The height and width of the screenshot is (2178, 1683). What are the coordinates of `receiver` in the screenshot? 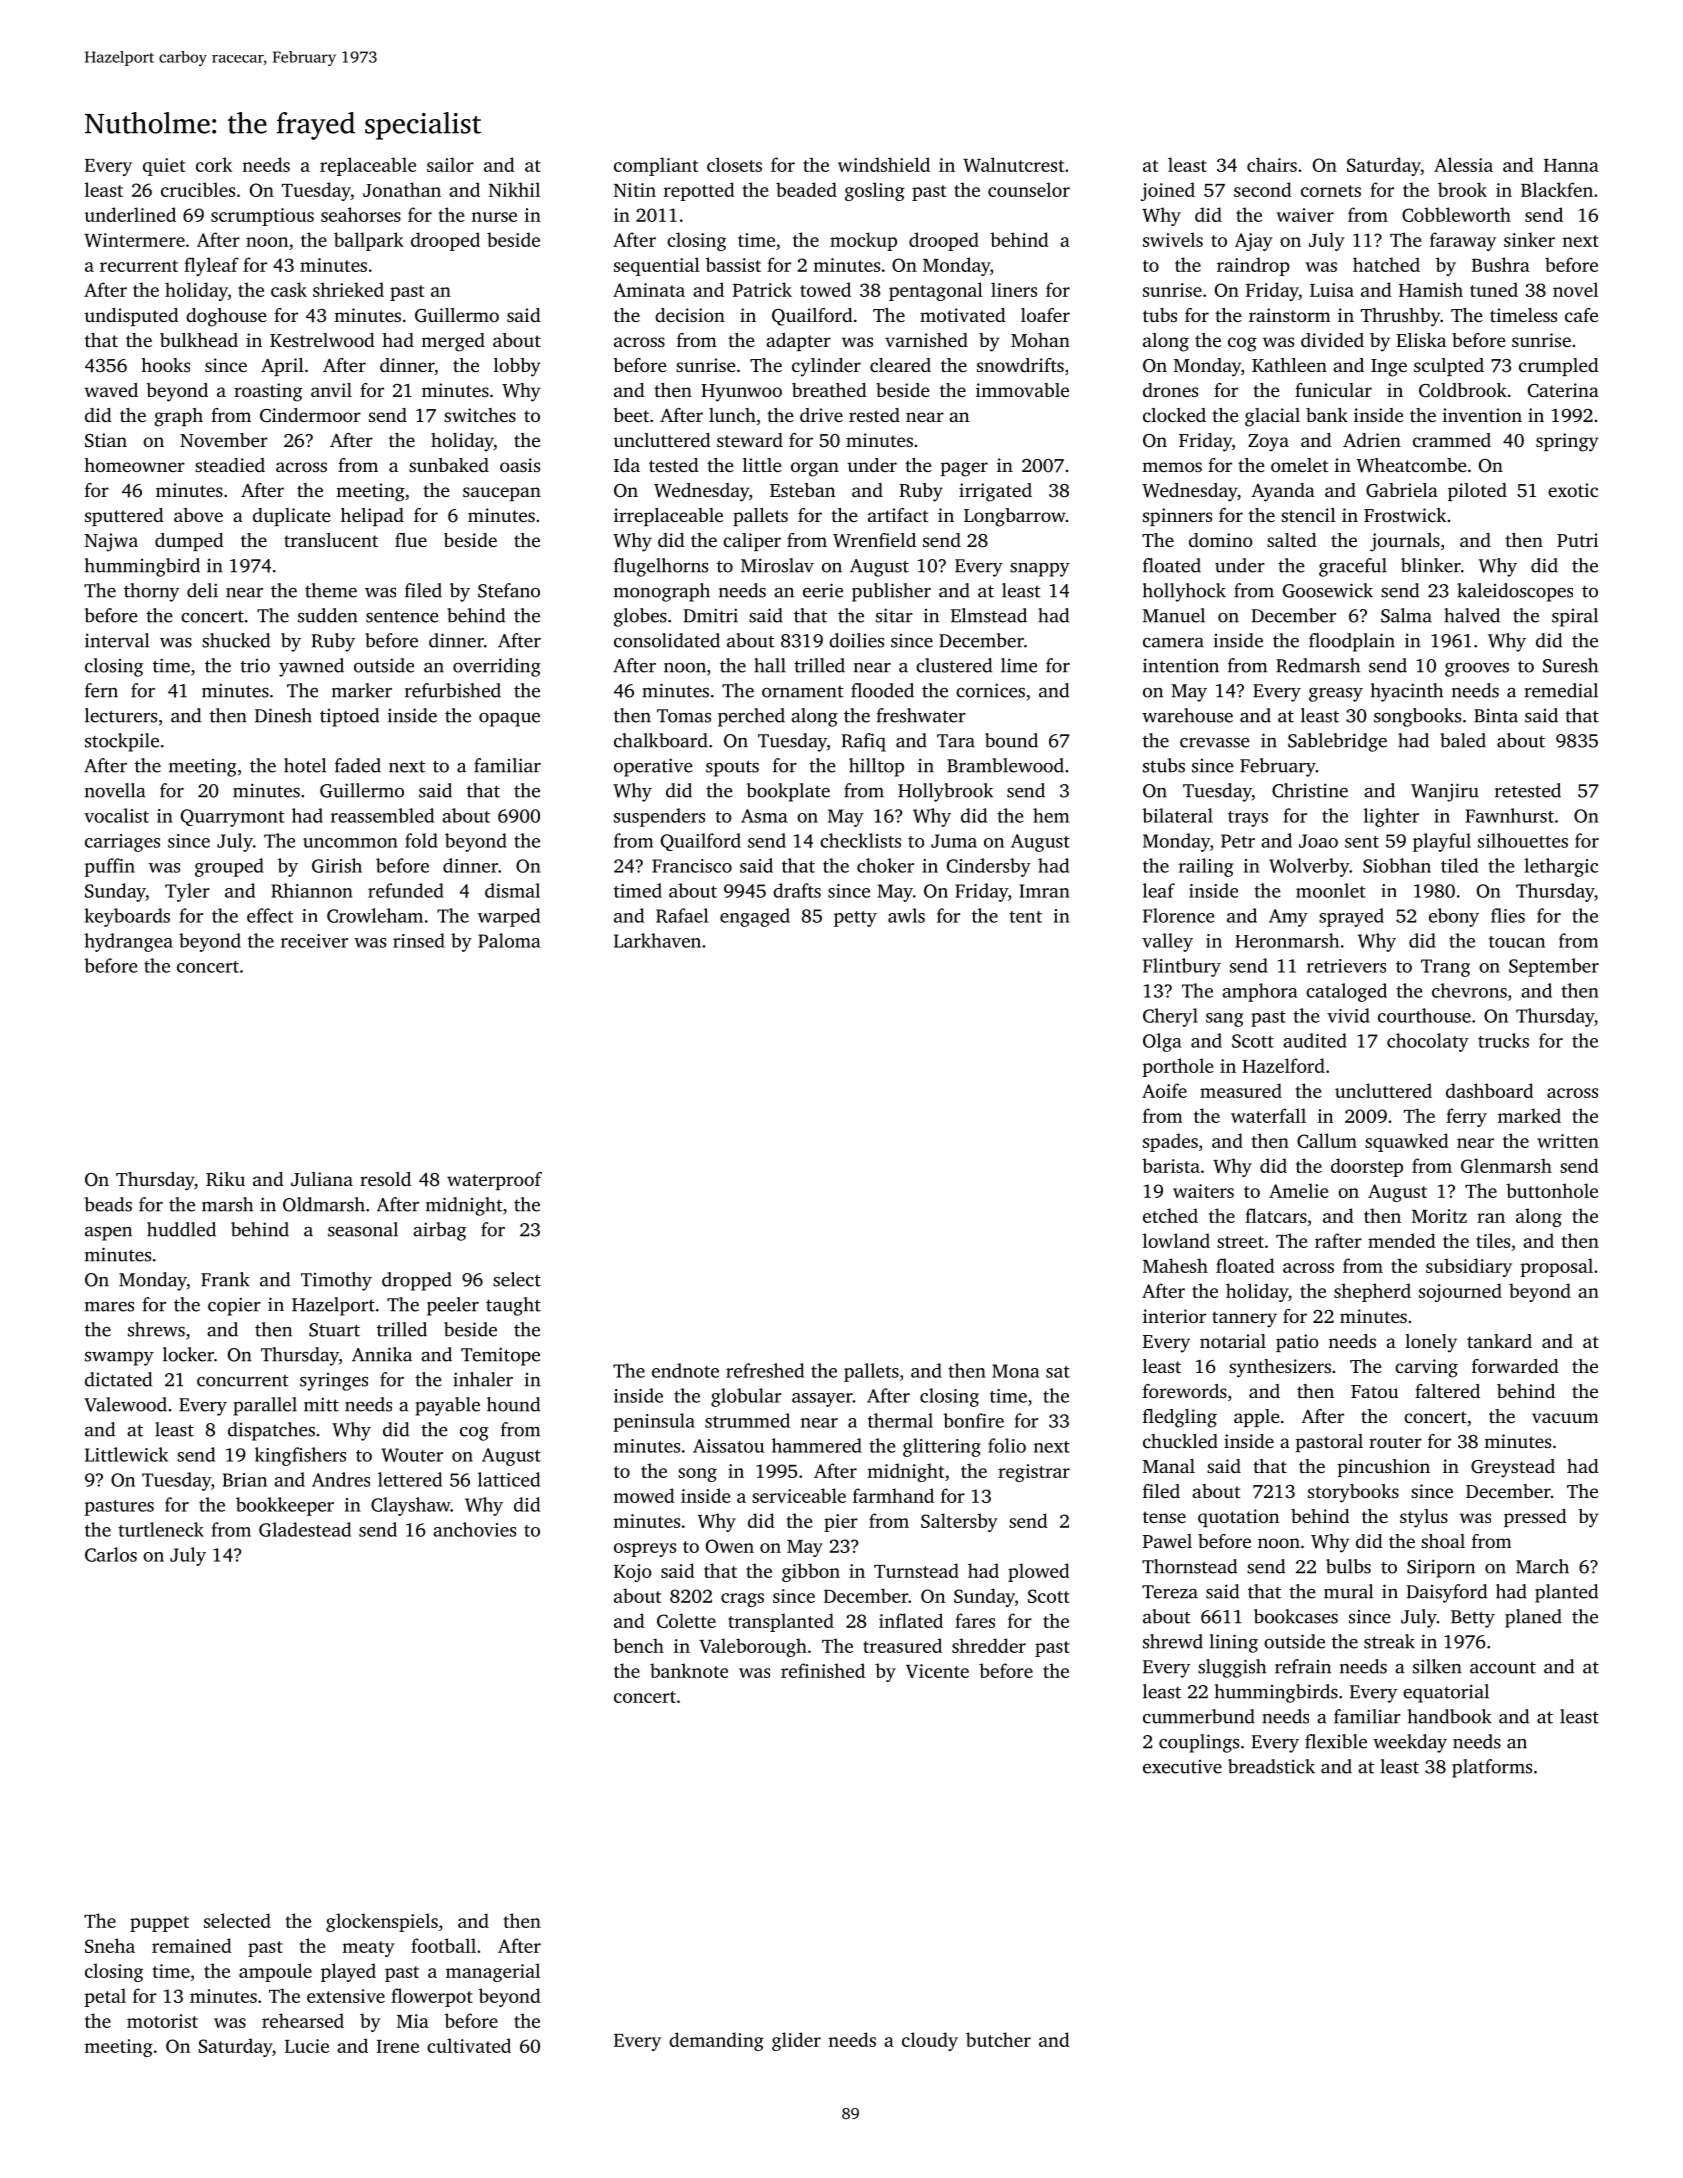 It's located at (314, 941).
